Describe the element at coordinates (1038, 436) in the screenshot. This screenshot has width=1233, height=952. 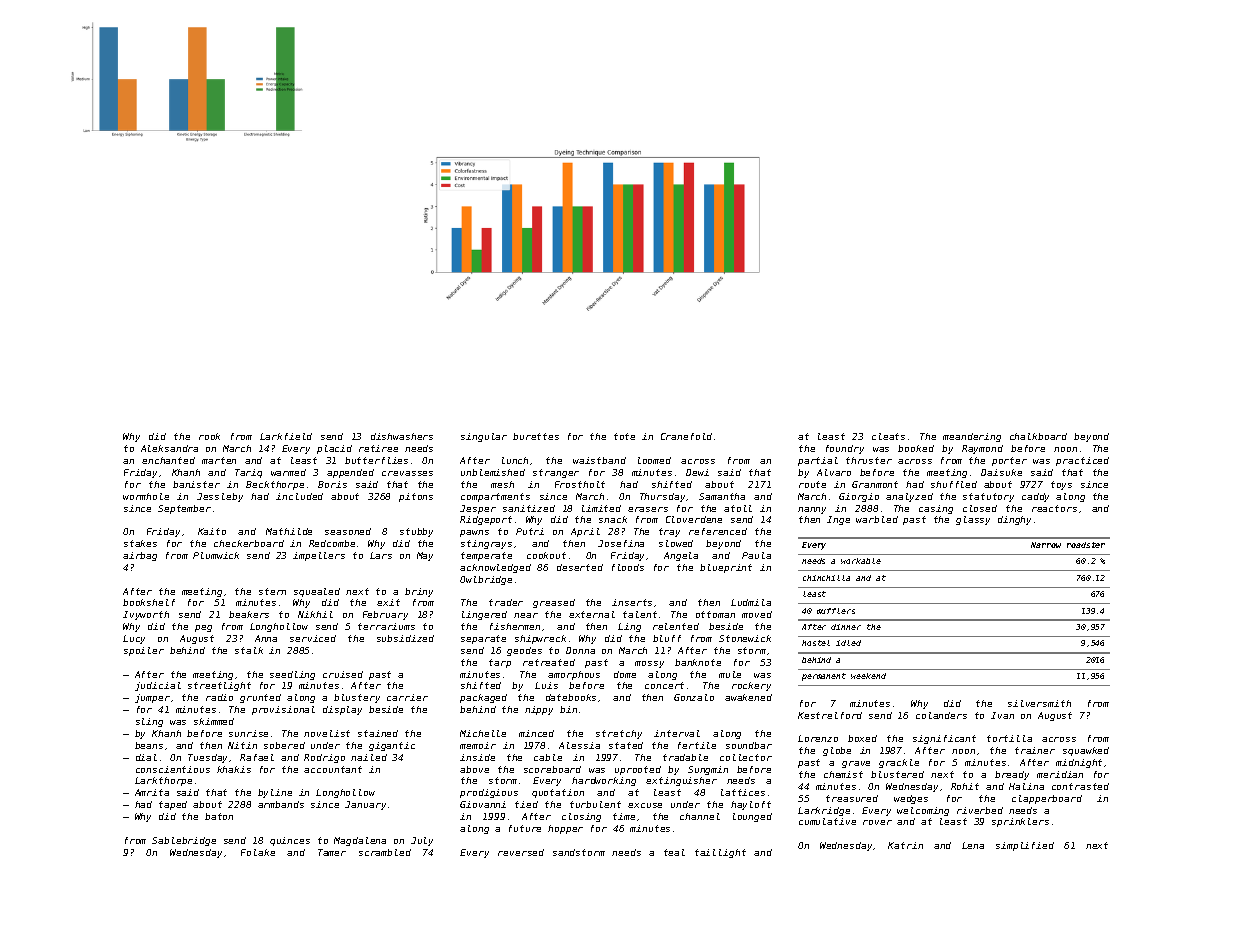
I see `chalkboard` at that location.
